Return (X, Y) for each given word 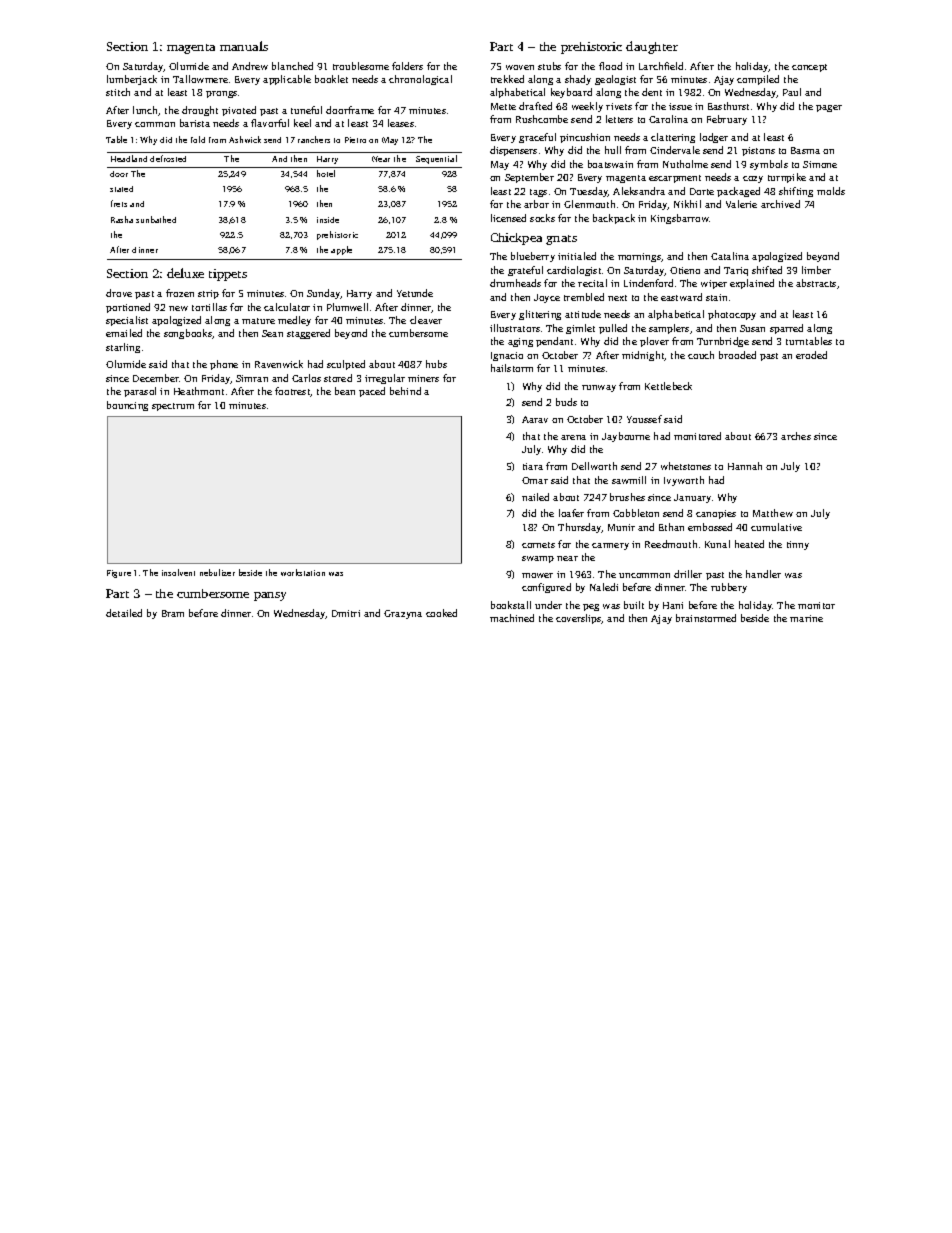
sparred (786, 329)
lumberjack (132, 80)
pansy (270, 596)
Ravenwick (279, 364)
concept (809, 68)
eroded (811, 355)
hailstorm (512, 368)
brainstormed (706, 618)
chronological (420, 80)
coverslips (579, 619)
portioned (128, 308)
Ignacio (507, 356)
